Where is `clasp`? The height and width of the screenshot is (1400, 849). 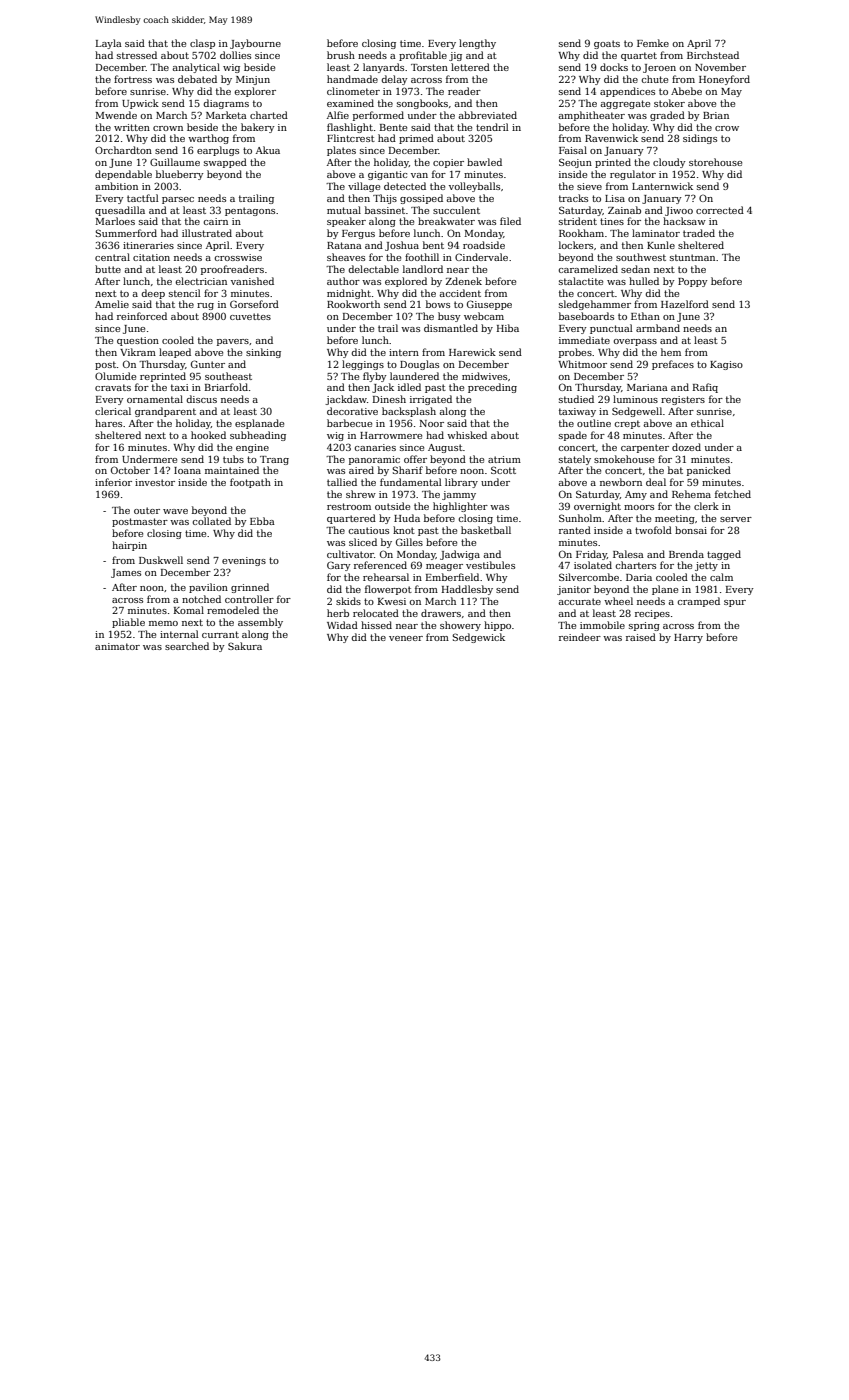 clasp is located at coordinates (202, 44).
